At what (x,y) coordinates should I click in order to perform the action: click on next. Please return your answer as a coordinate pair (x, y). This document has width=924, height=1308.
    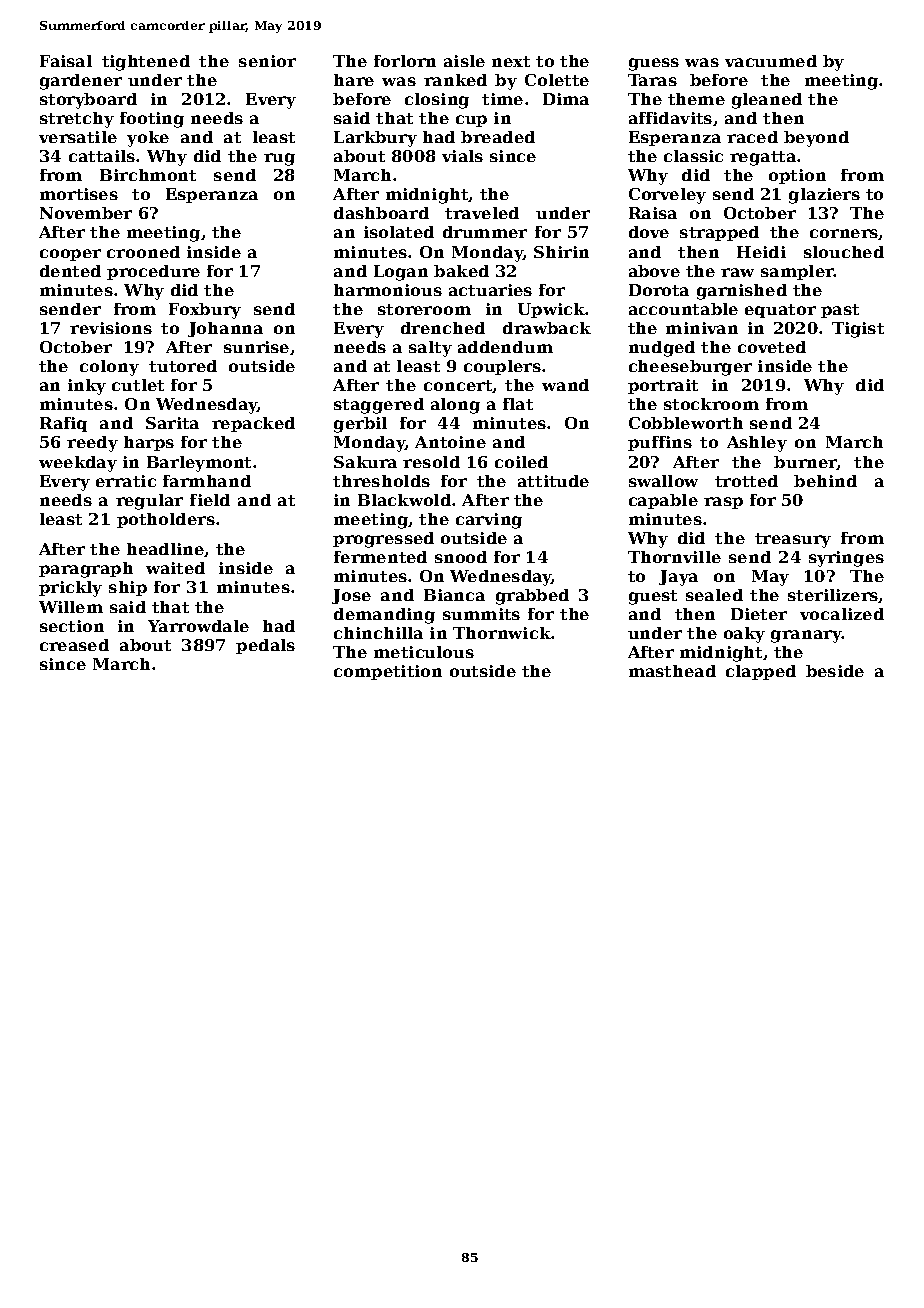
    Looking at the image, I should click on (511, 61).
